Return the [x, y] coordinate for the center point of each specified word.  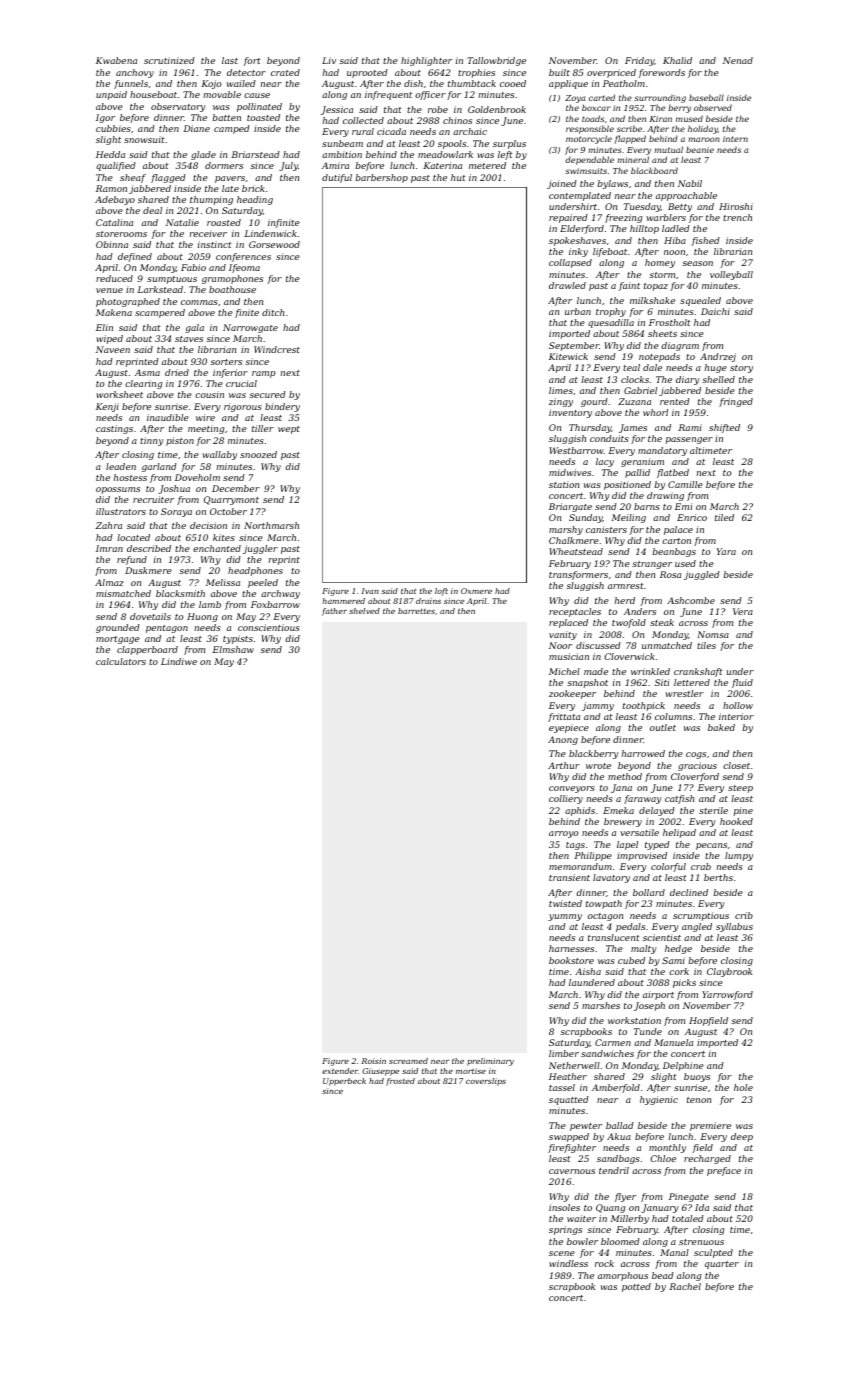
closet [736, 765]
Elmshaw [233, 649]
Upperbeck [344, 1082]
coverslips [486, 1082]
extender [340, 1071]
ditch [273, 312]
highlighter [426, 61]
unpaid [111, 95]
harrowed [643, 753]
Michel [564, 671]
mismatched [123, 593]
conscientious [269, 627]
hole [743, 1087]
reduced [114, 278]
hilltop [644, 229]
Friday [639, 61]
